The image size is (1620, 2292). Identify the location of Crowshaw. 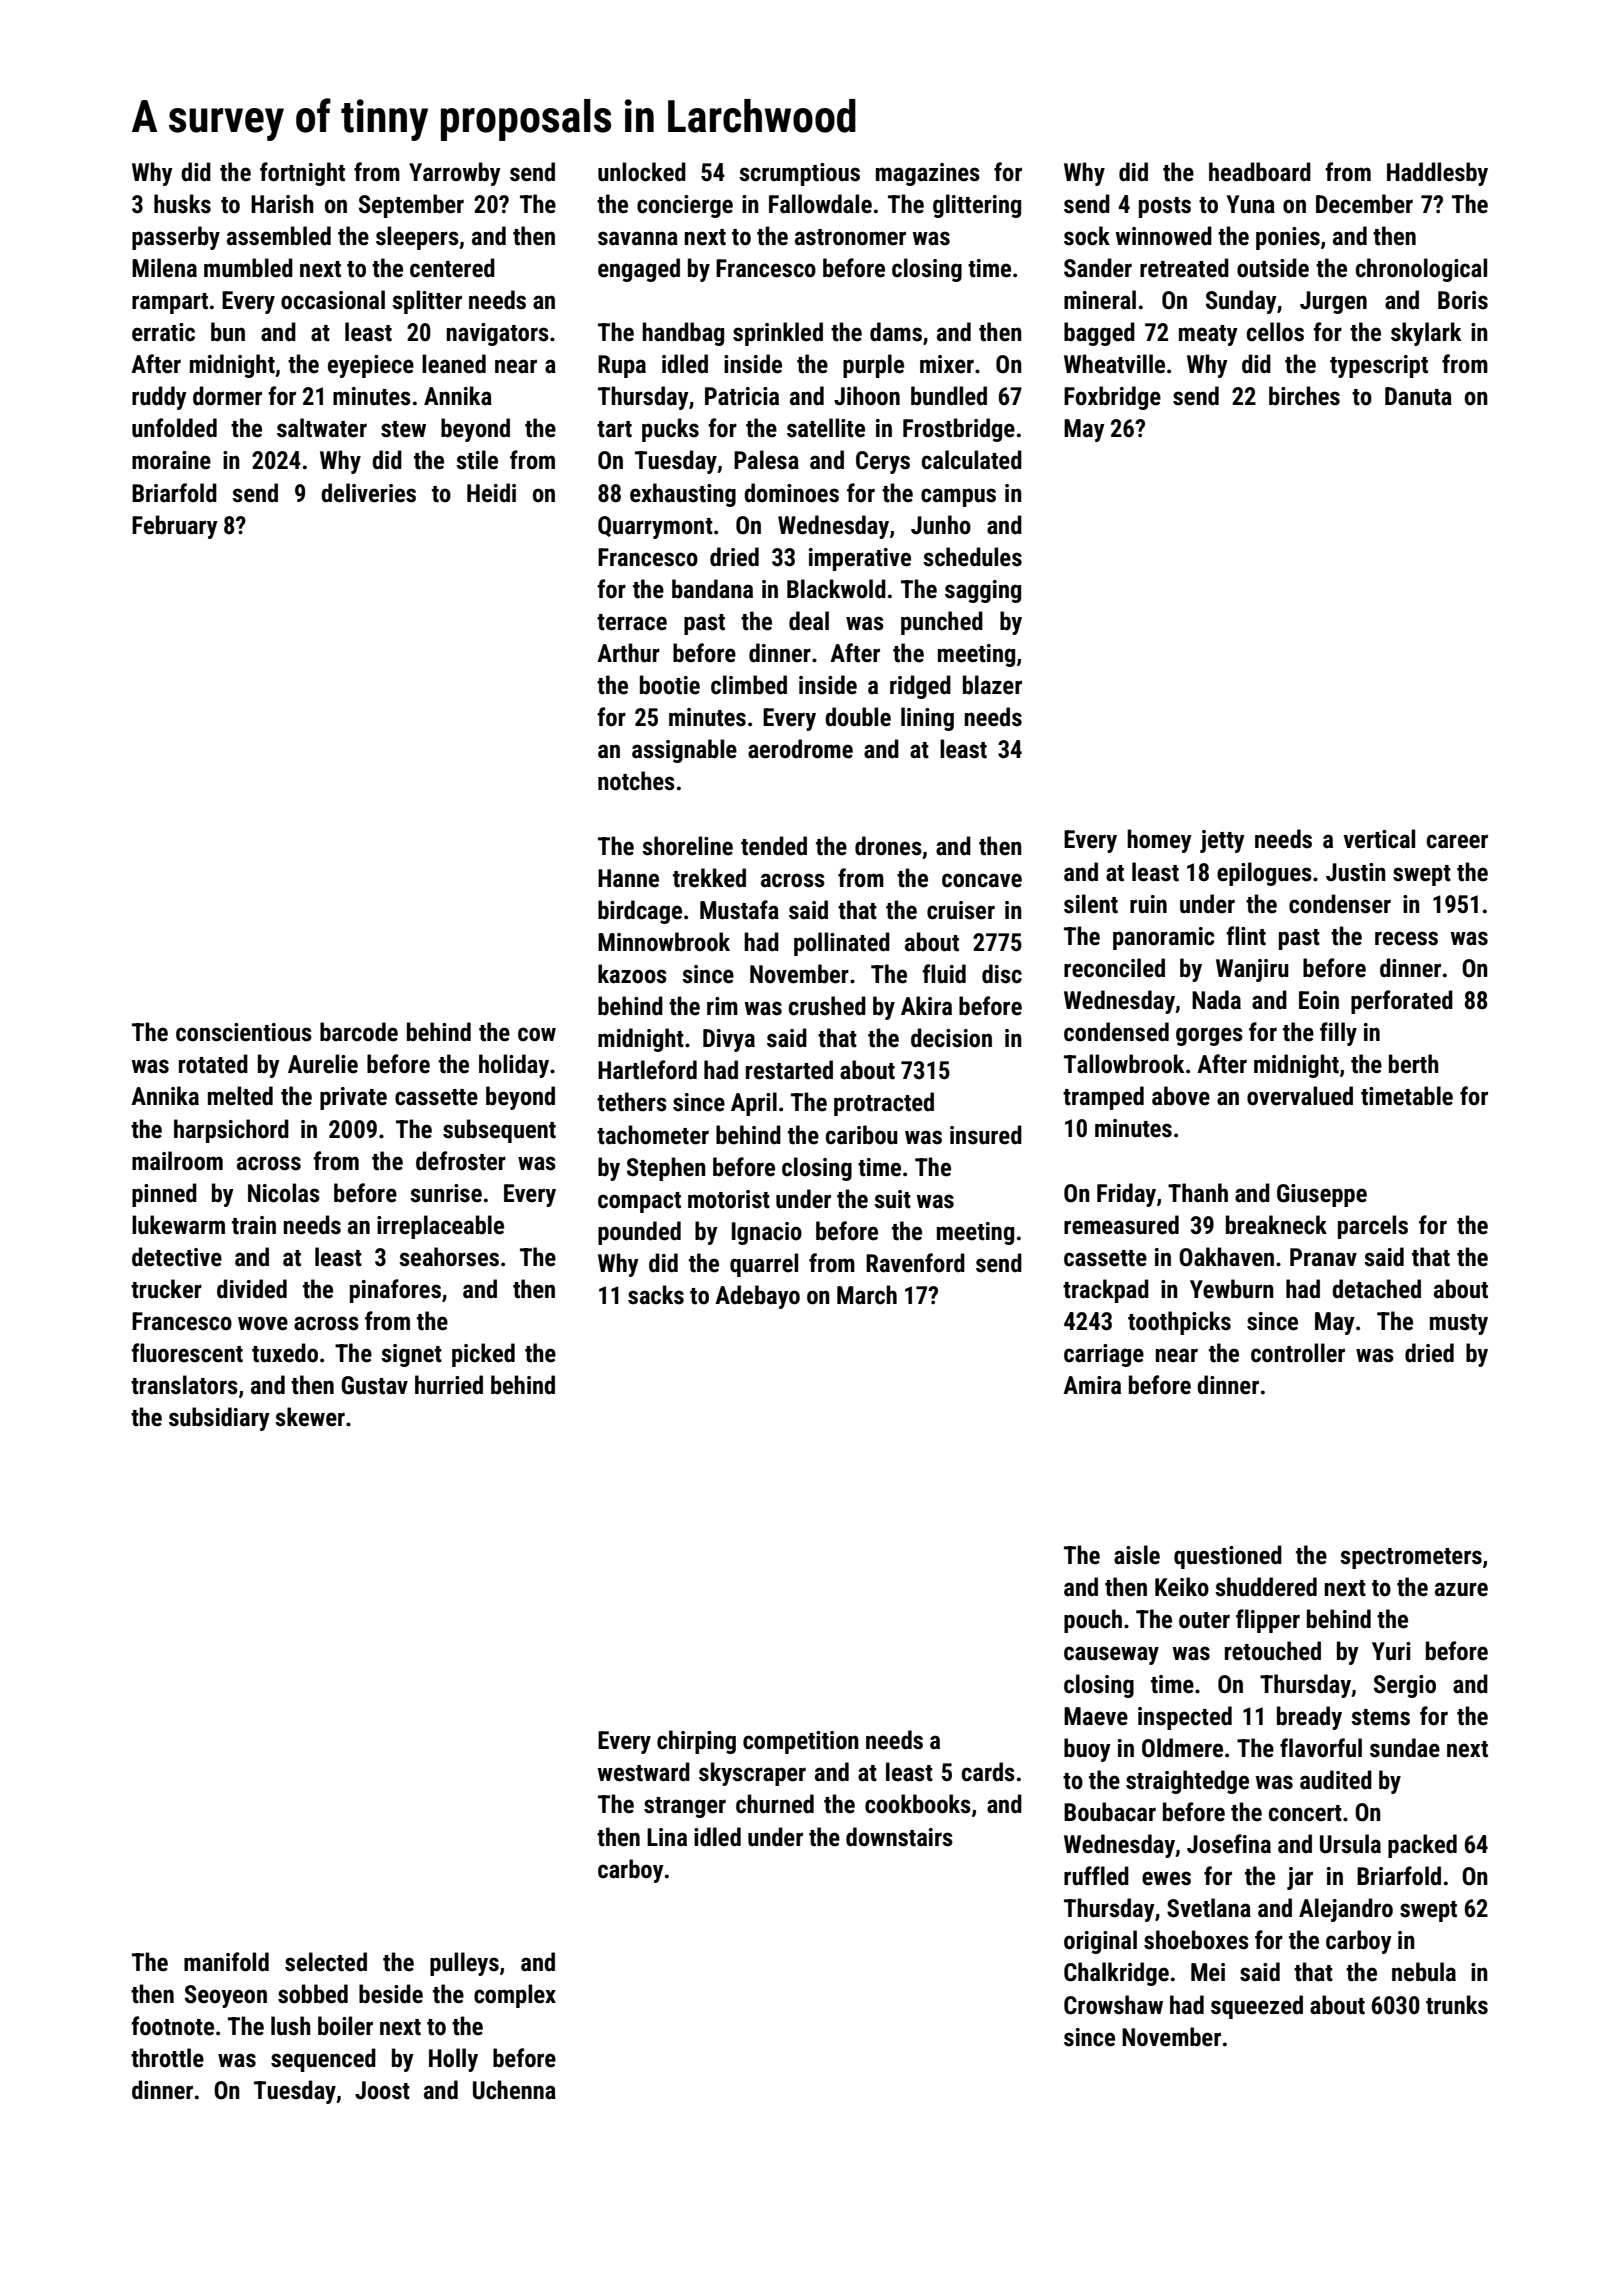
(1113, 2005).
